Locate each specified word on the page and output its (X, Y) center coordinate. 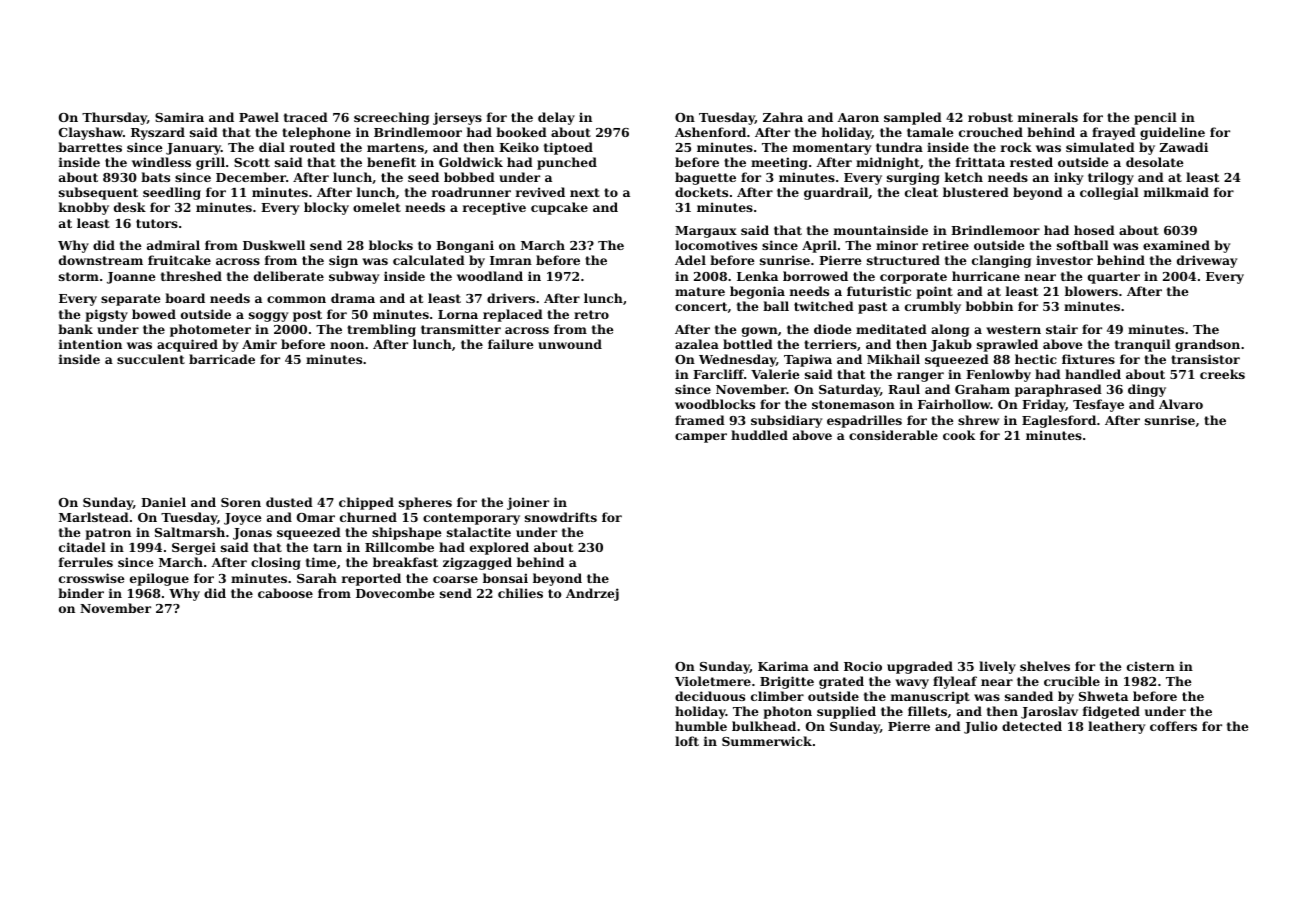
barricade (222, 359)
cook (959, 435)
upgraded (920, 667)
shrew (978, 420)
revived (540, 192)
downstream (101, 260)
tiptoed (568, 148)
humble (701, 726)
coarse (455, 579)
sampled (913, 118)
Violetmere (713, 681)
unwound (570, 344)
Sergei (194, 548)
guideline (1172, 133)
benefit (391, 162)
